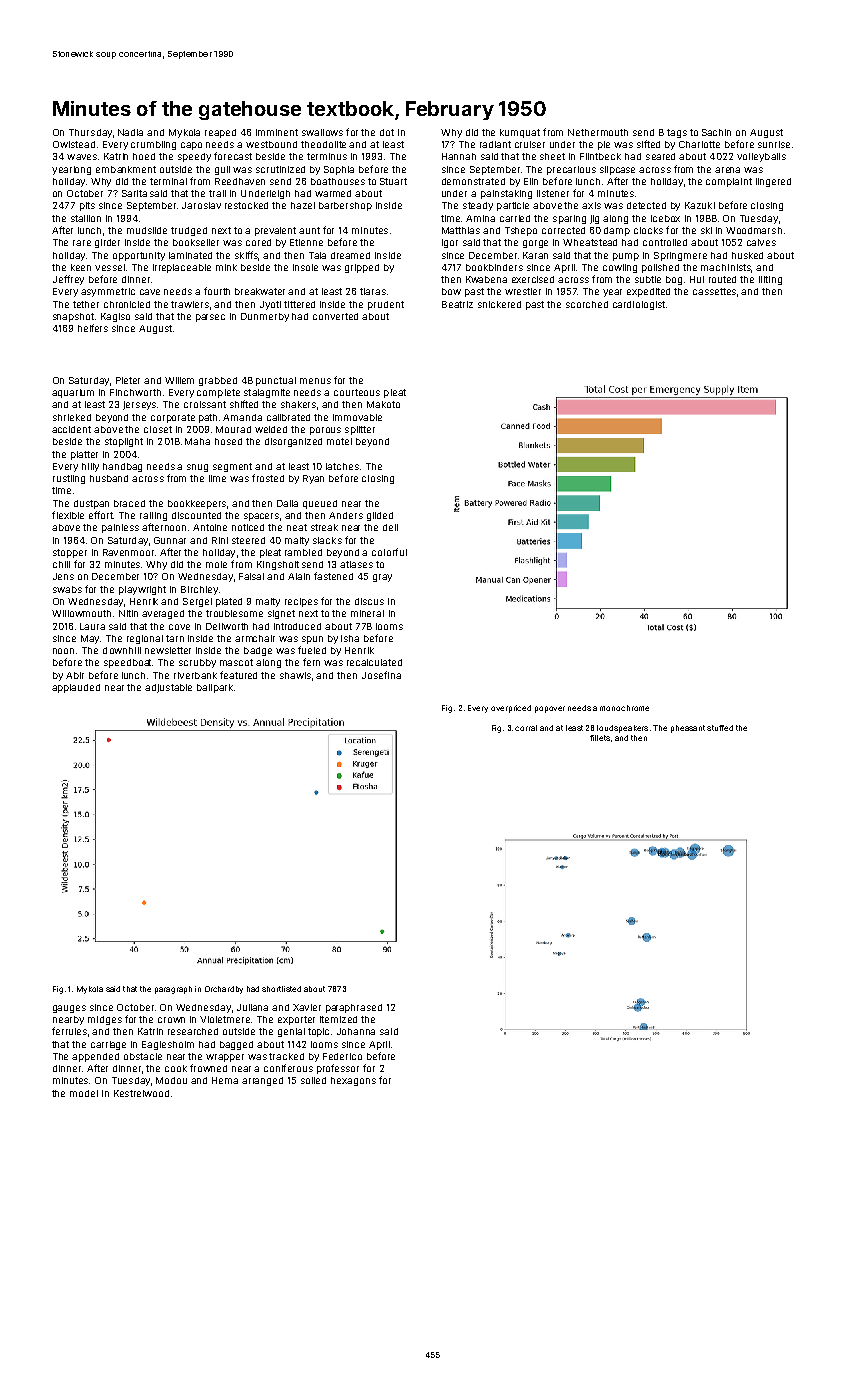  What do you see at coordinates (688, 729) in the screenshot?
I see `pheasant` at bounding box center [688, 729].
